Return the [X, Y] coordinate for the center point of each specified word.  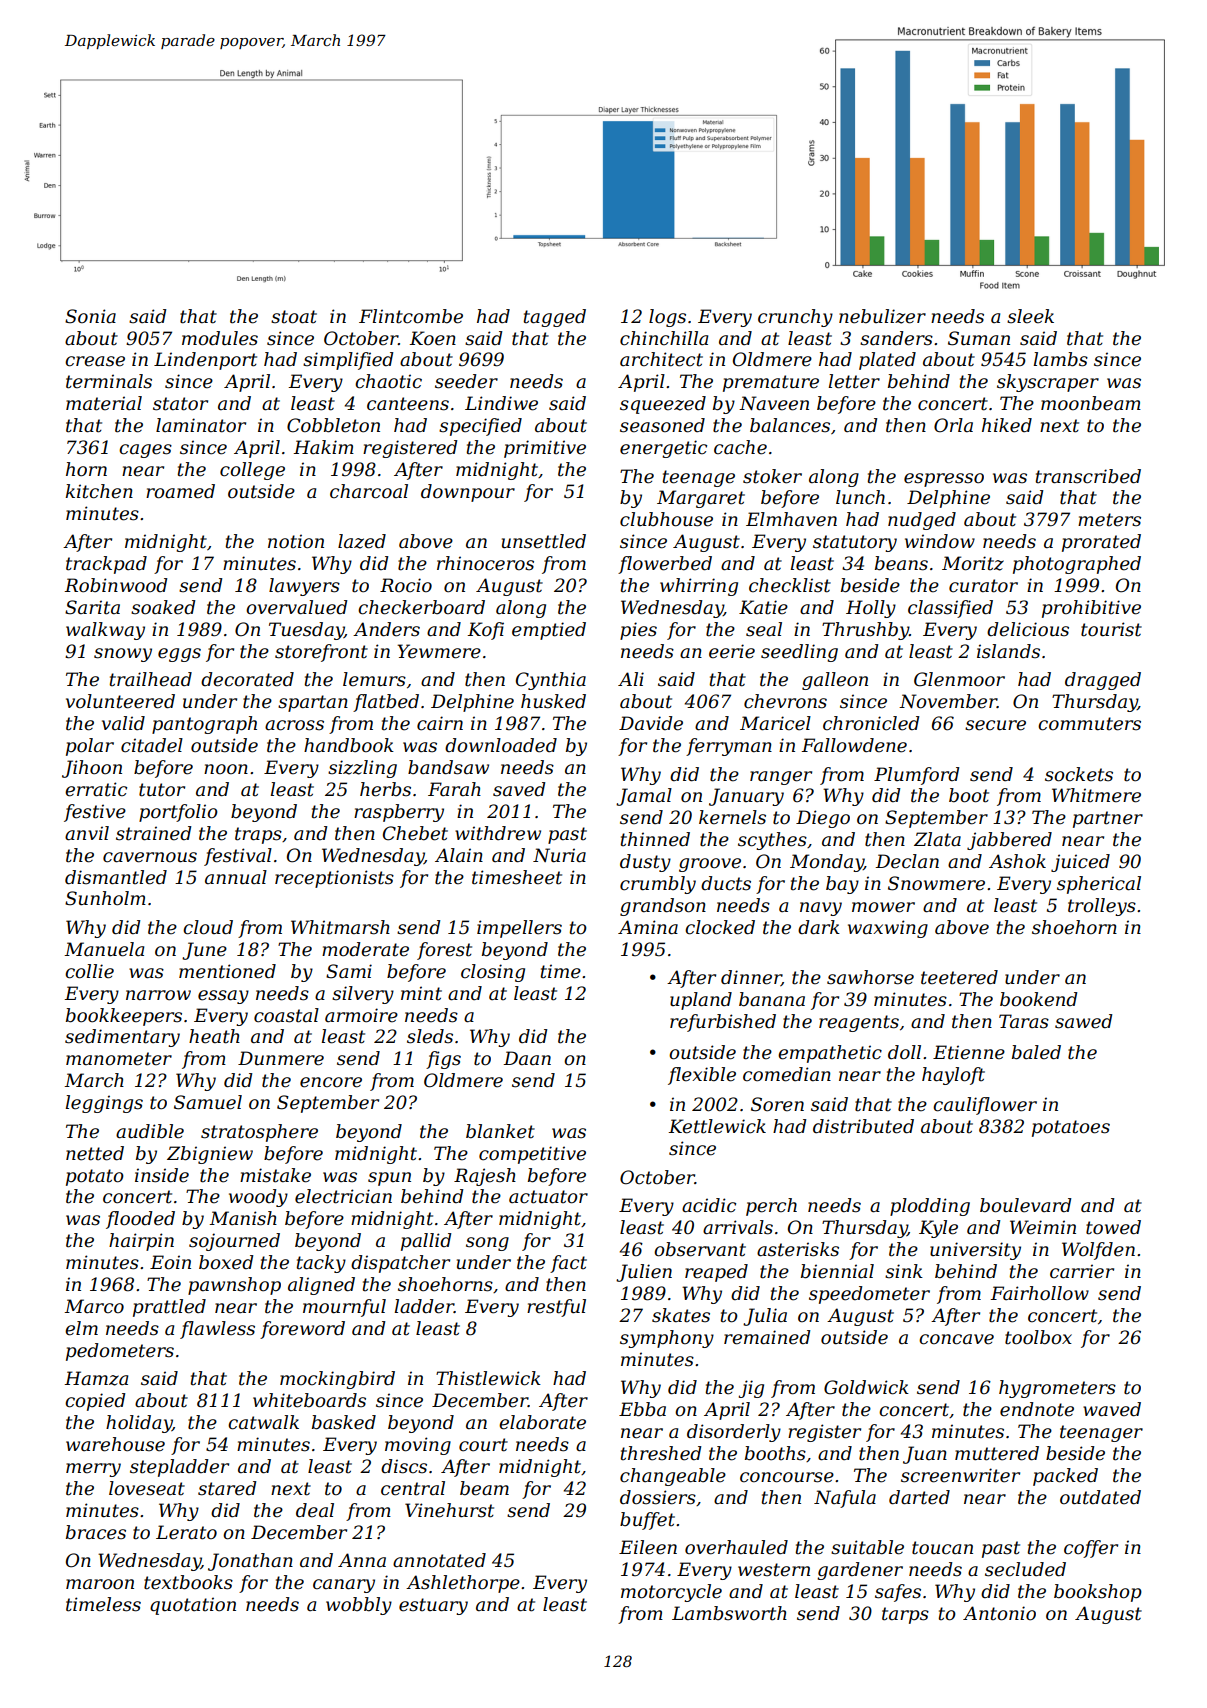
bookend [1038, 999]
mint [421, 993]
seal [764, 629]
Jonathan [250, 1562]
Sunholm [105, 898]
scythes [772, 841]
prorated [1101, 543]
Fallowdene [854, 745]
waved [1112, 1409]
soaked [163, 607]
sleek [1030, 316]
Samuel [208, 1102]
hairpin [141, 1242]
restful [556, 1308]
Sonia [90, 316]
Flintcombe [411, 316]
